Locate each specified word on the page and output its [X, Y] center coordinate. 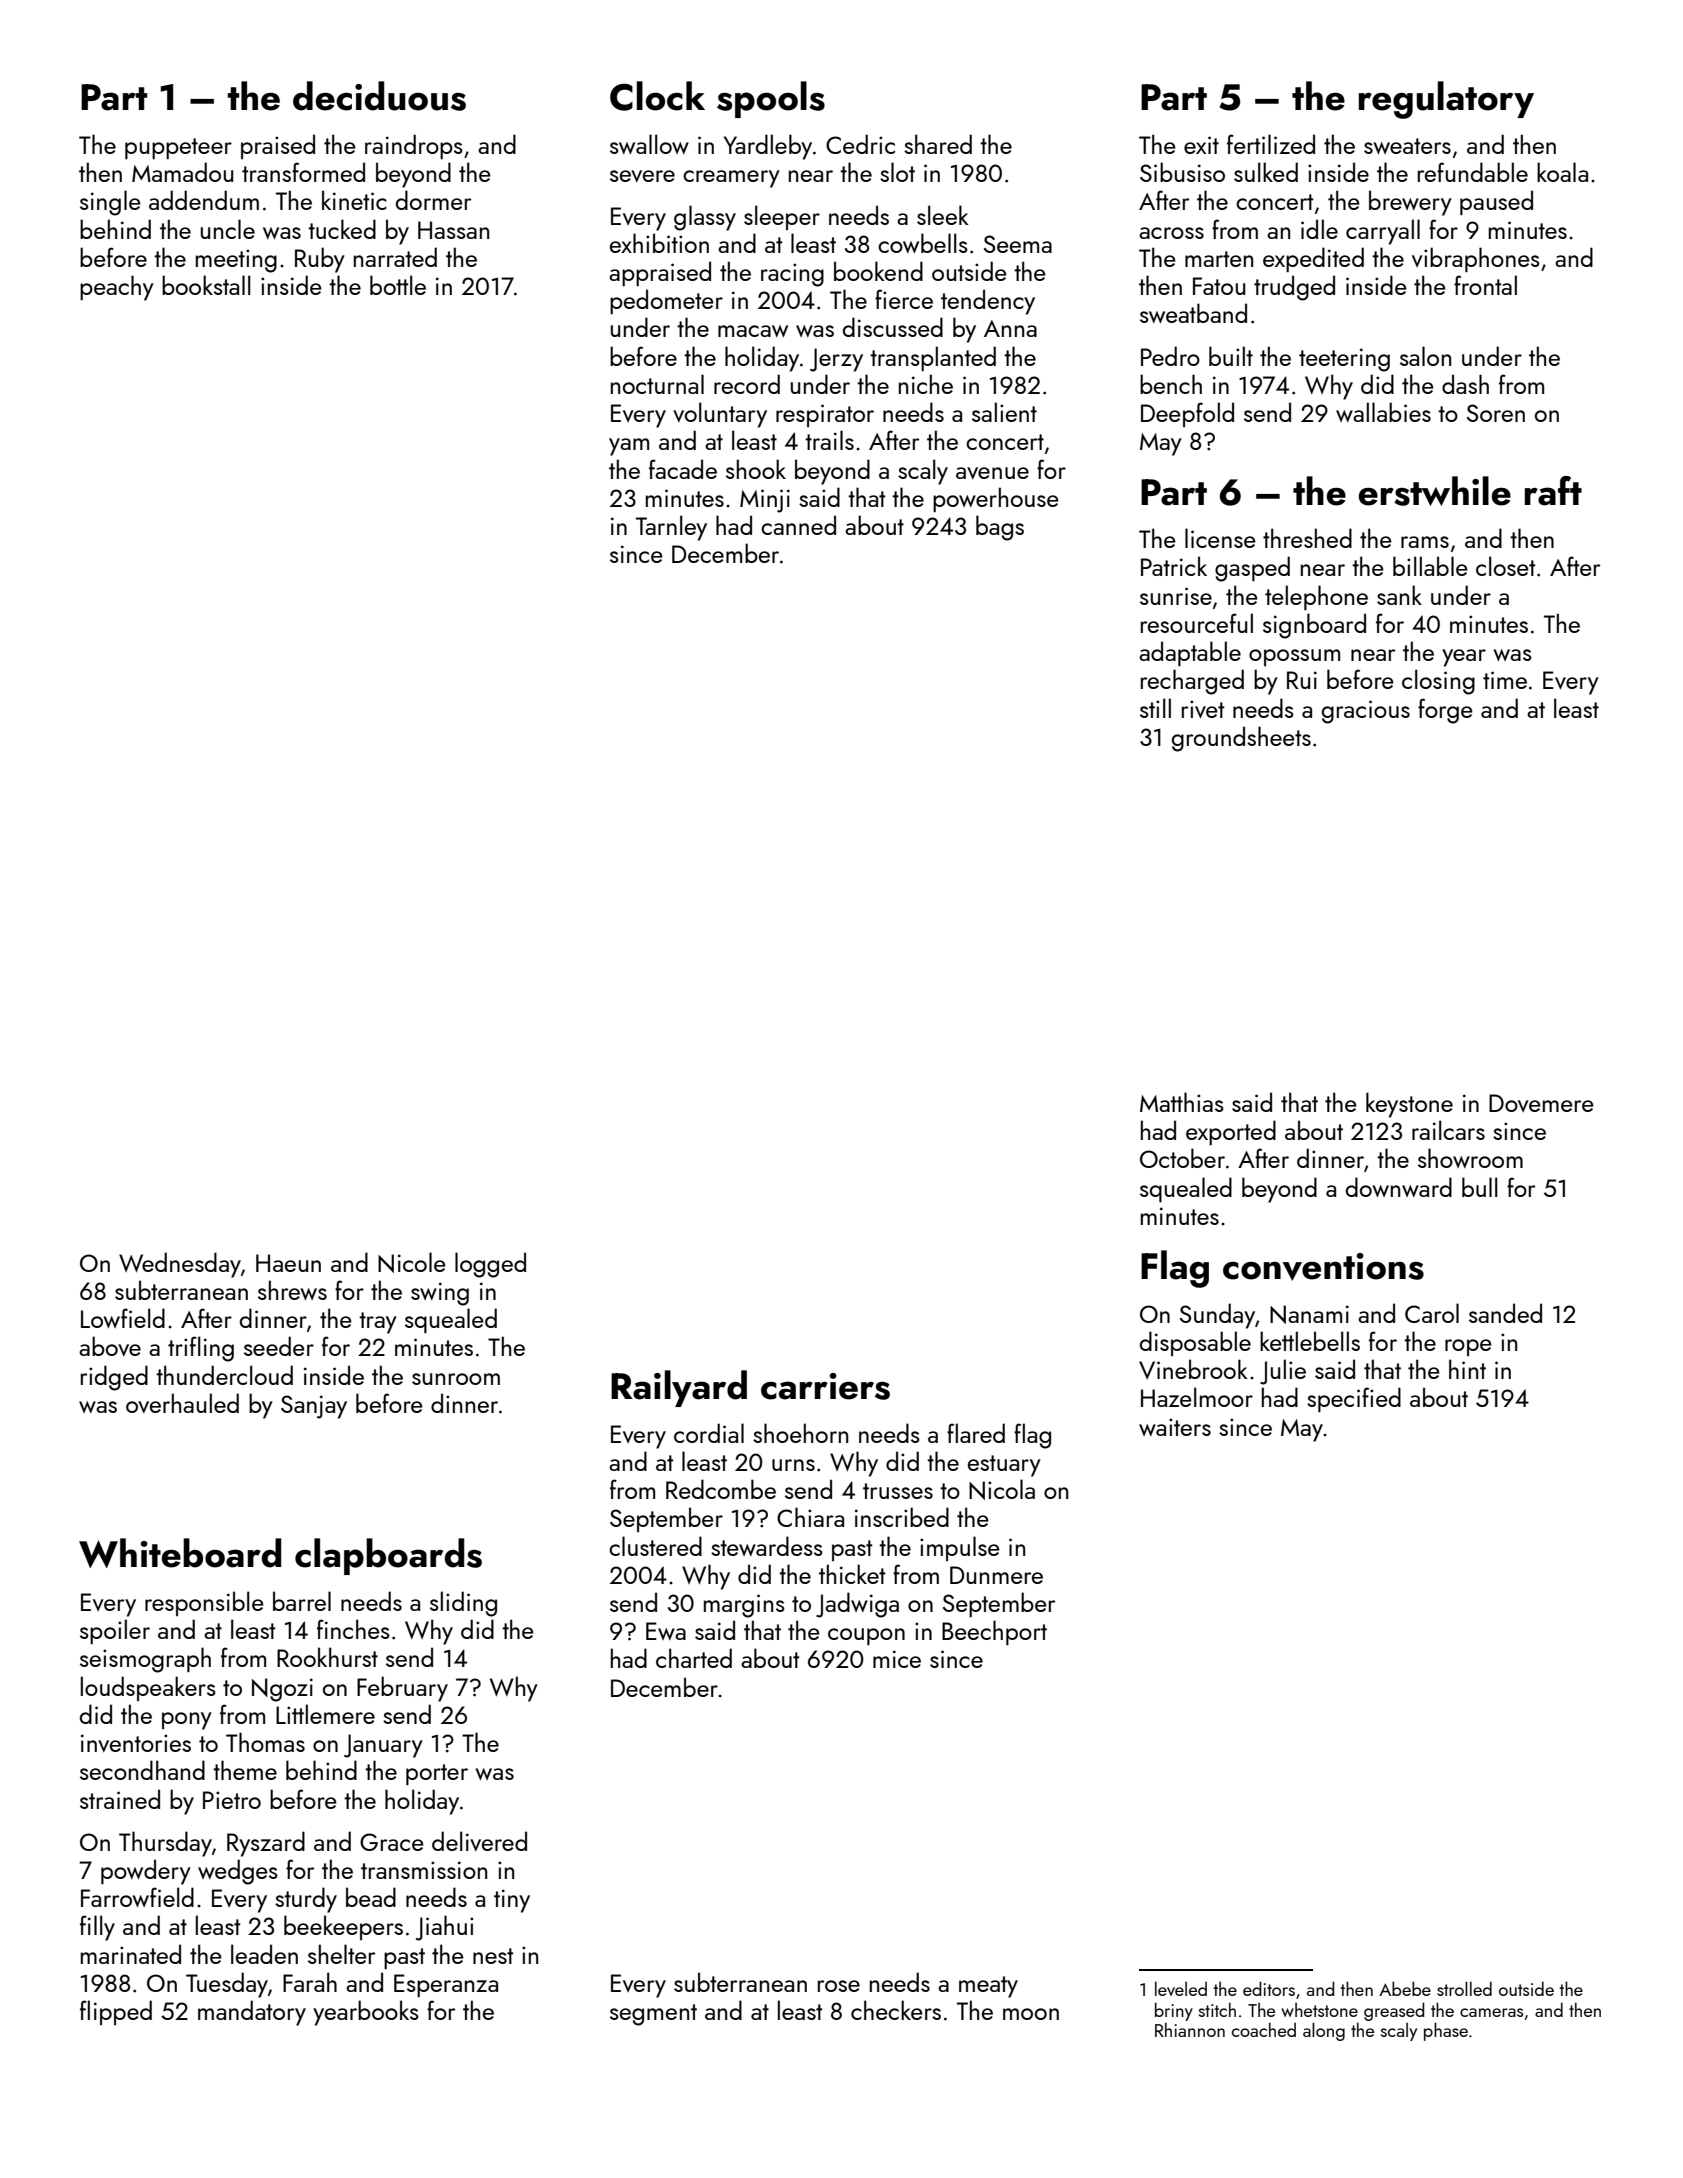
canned [798, 525]
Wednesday [180, 1265]
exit [1201, 145]
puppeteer [178, 148]
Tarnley [671, 528]
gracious [1366, 712]
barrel [302, 1601]
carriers [825, 1386]
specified [1354, 1399]
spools [771, 99]
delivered [479, 1841]
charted [694, 1658]
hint [1467, 1369]
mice [897, 1659]
